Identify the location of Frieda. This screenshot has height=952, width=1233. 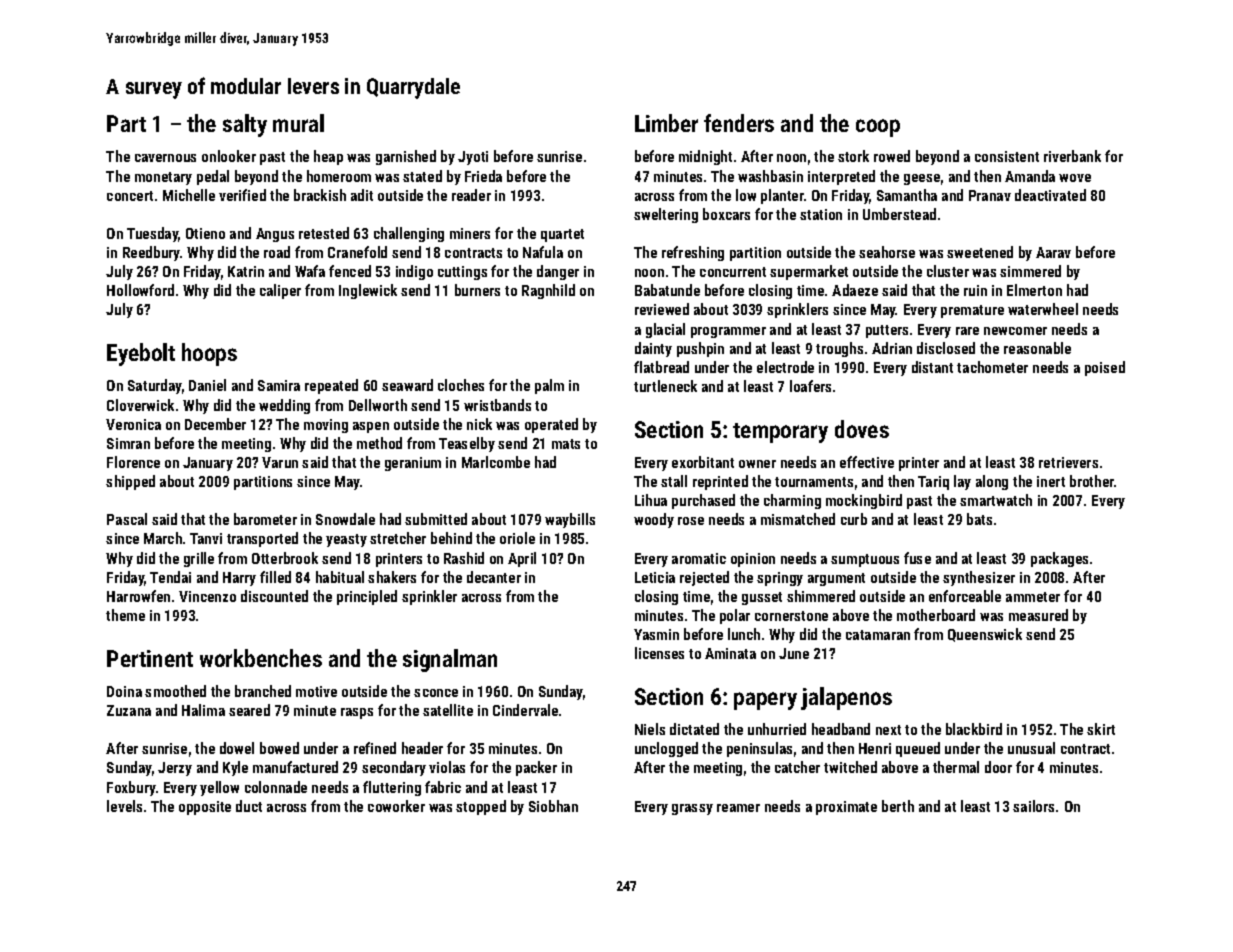
(483, 176).
